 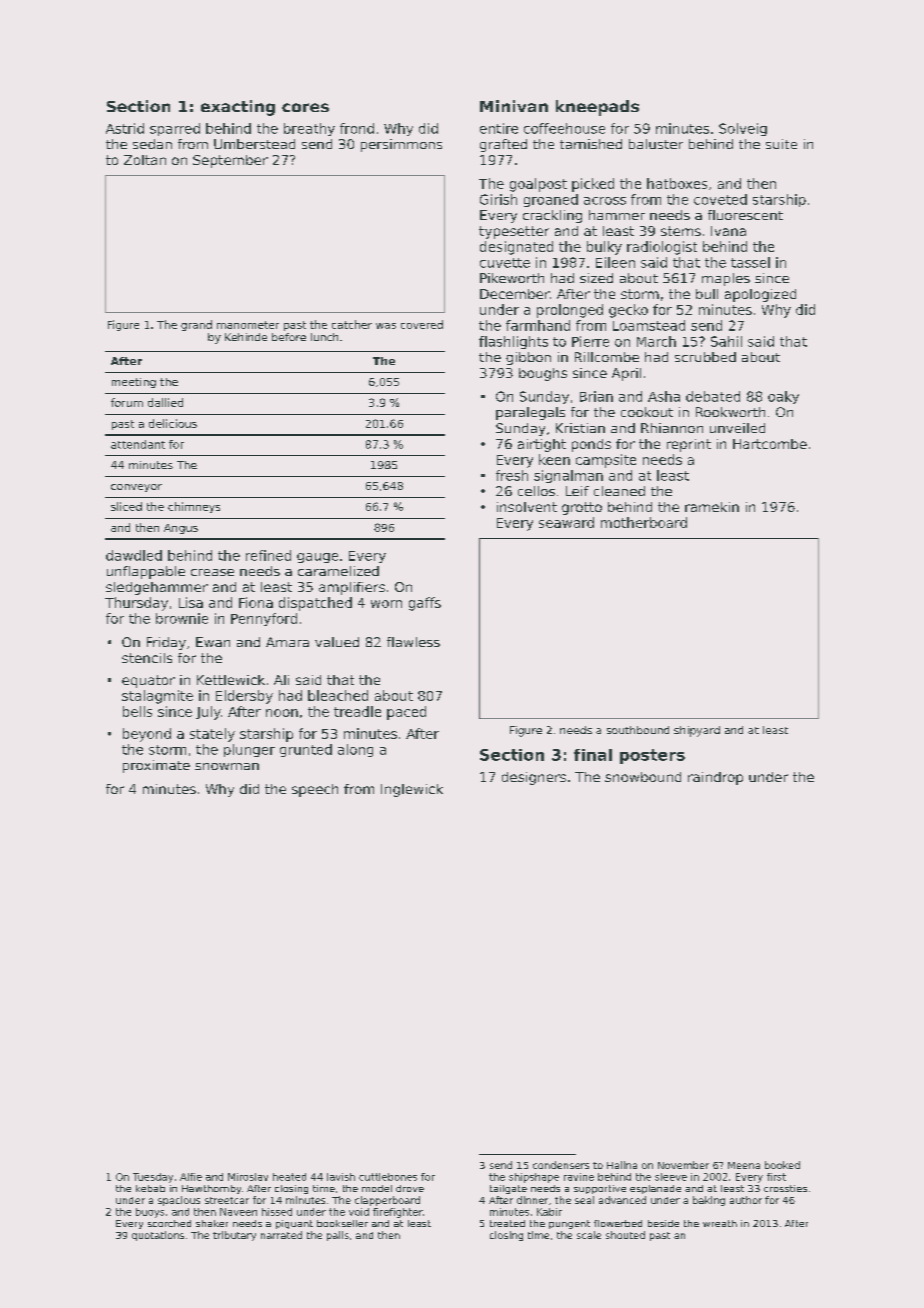 I want to click on Solveig, so click(x=743, y=129).
